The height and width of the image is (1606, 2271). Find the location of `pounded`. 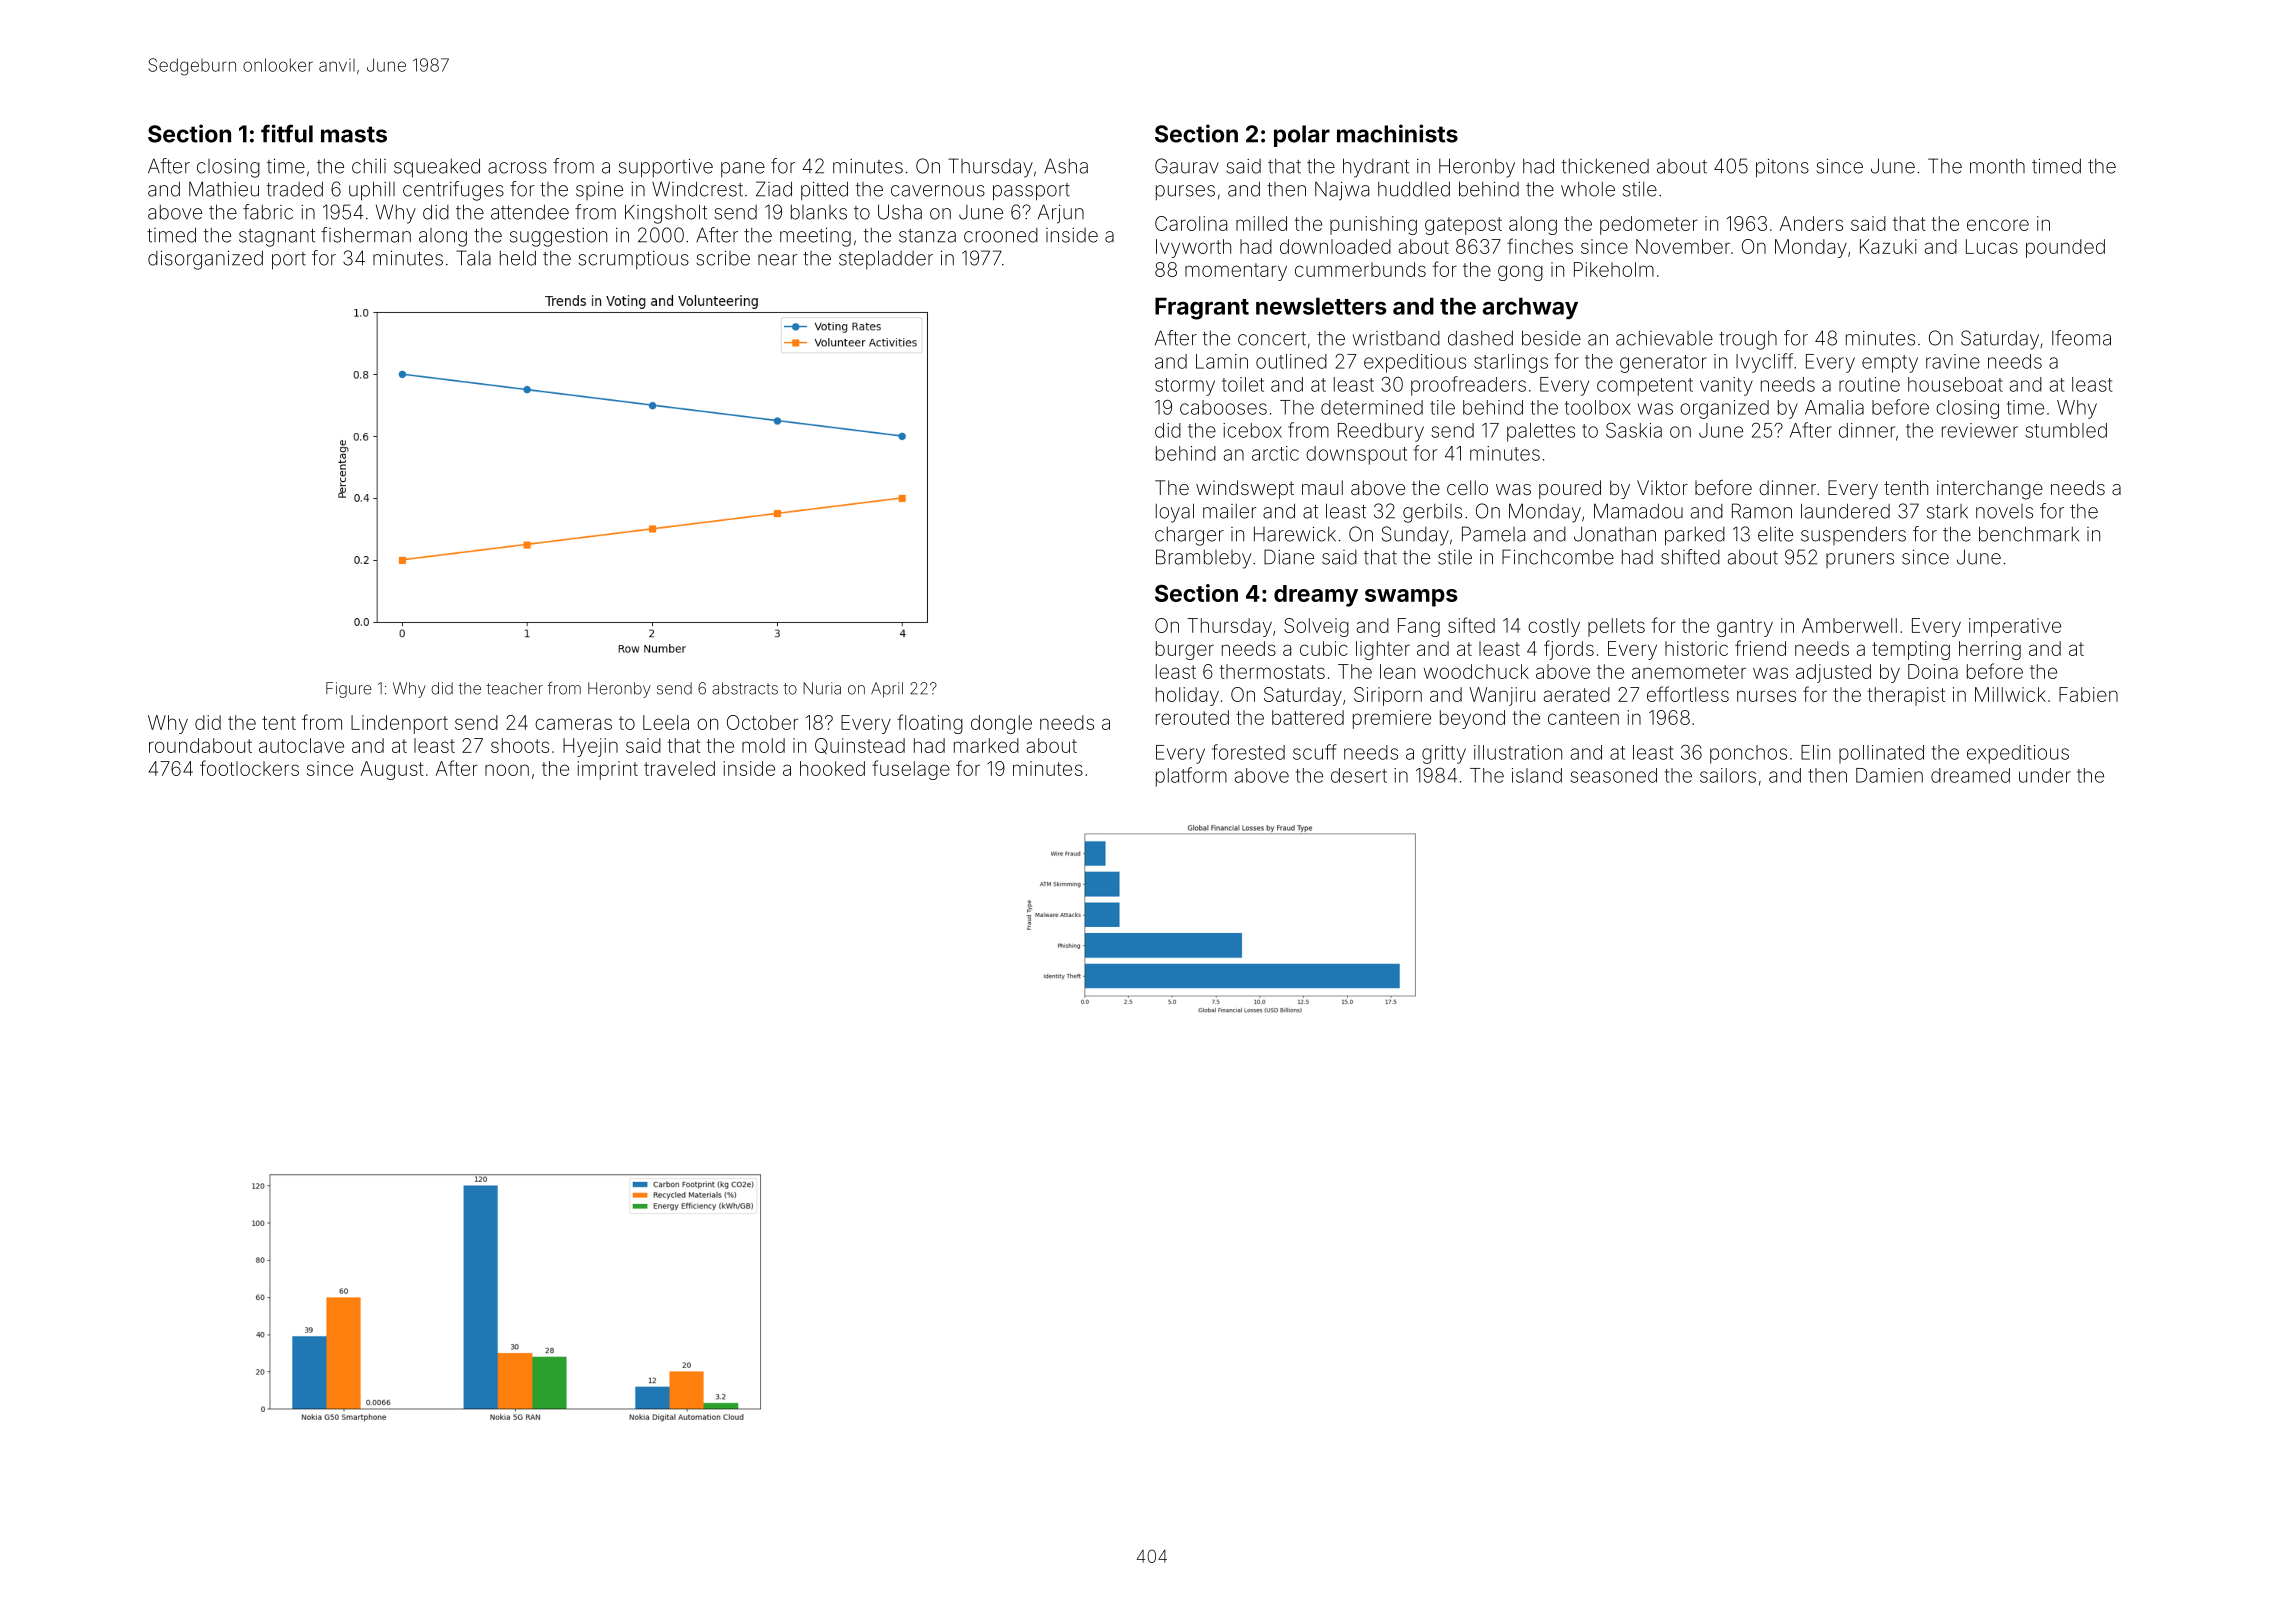

pounded is located at coordinates (2065, 248).
